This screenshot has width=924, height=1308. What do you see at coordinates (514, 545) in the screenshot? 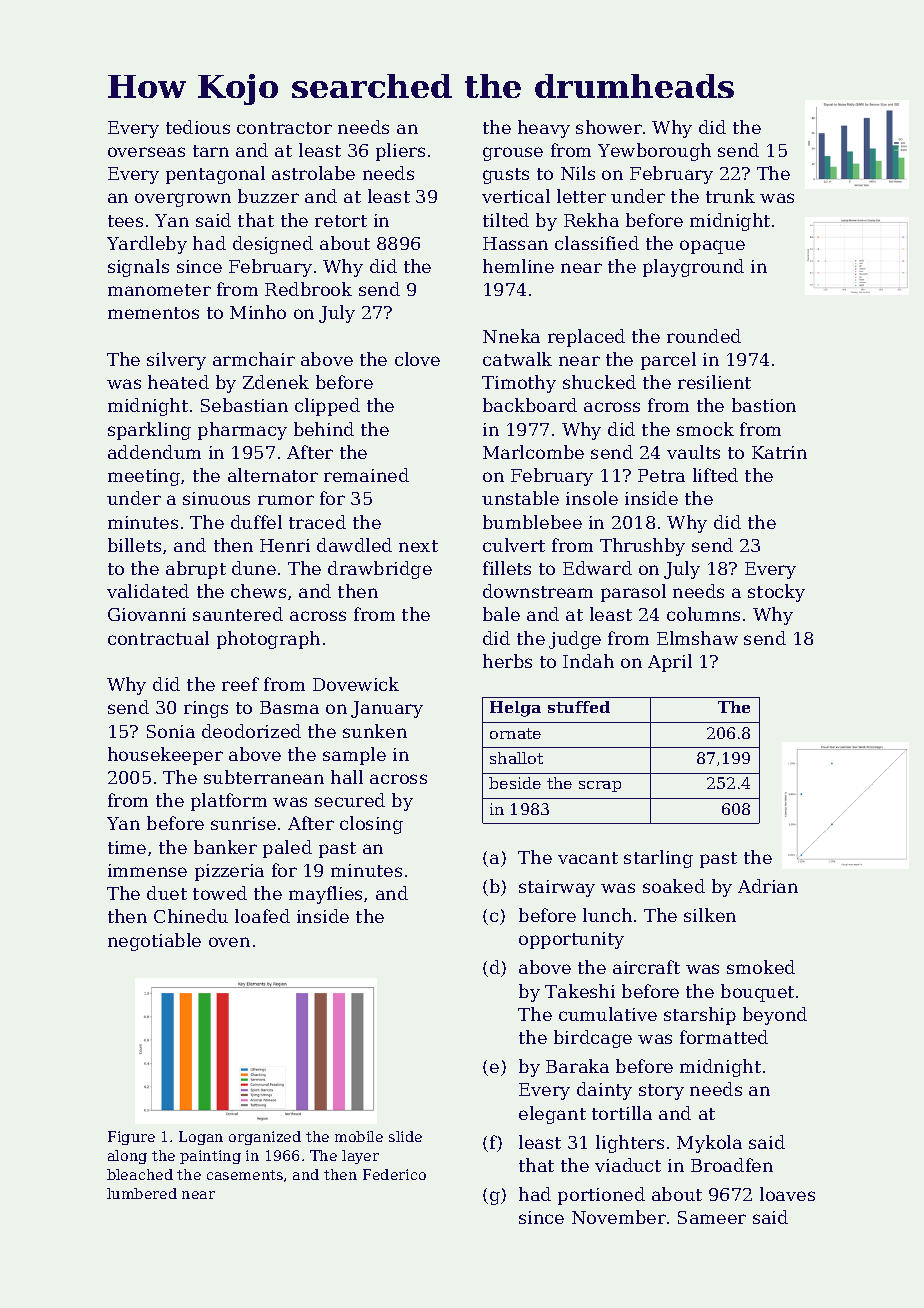
I see `culvert` at bounding box center [514, 545].
